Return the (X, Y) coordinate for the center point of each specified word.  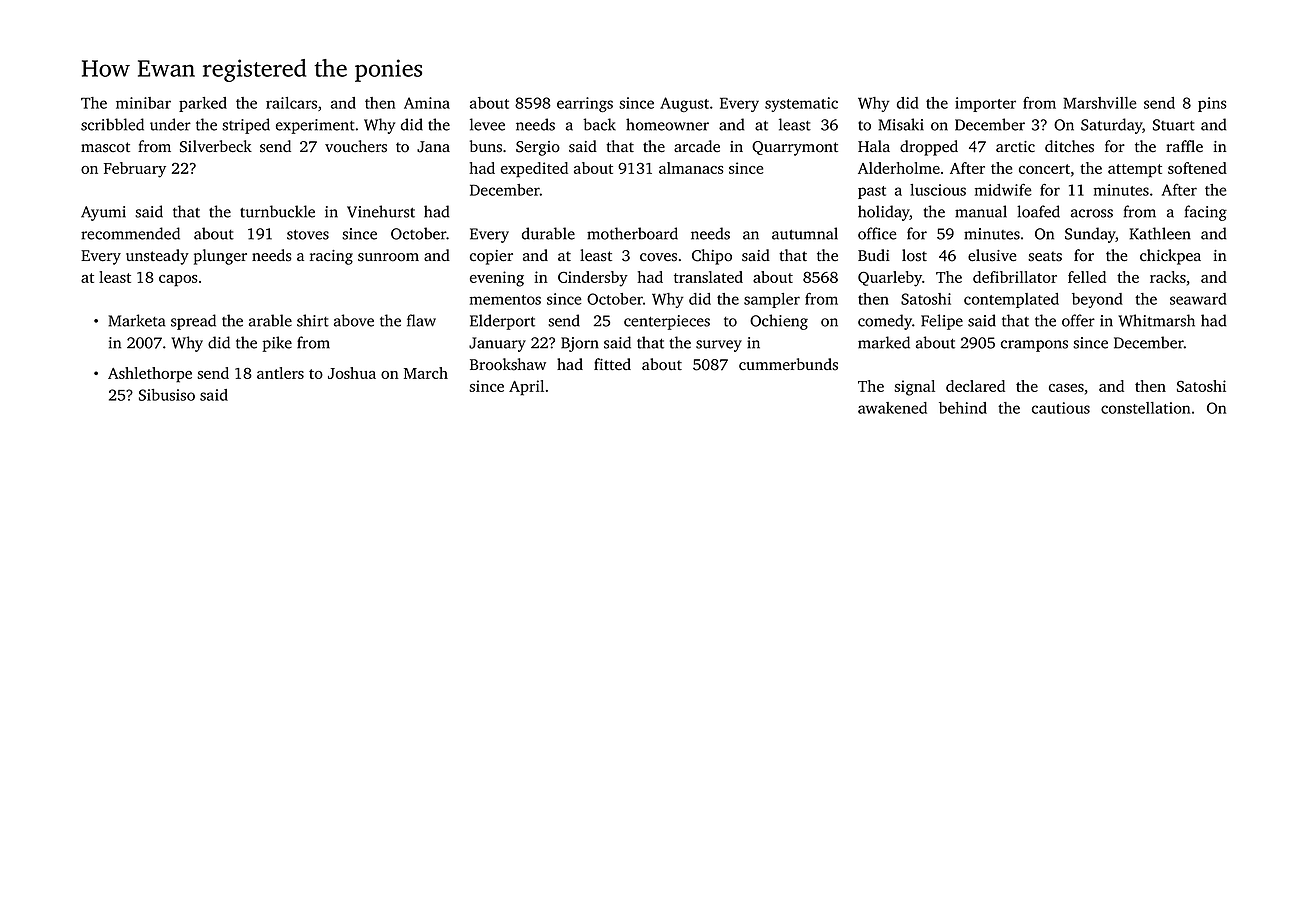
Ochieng (779, 322)
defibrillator (1015, 277)
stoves (308, 235)
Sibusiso (167, 395)
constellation (1145, 408)
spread (193, 322)
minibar (143, 103)
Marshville (1100, 103)
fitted (612, 364)
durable (548, 233)
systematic (801, 104)
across (1092, 213)
